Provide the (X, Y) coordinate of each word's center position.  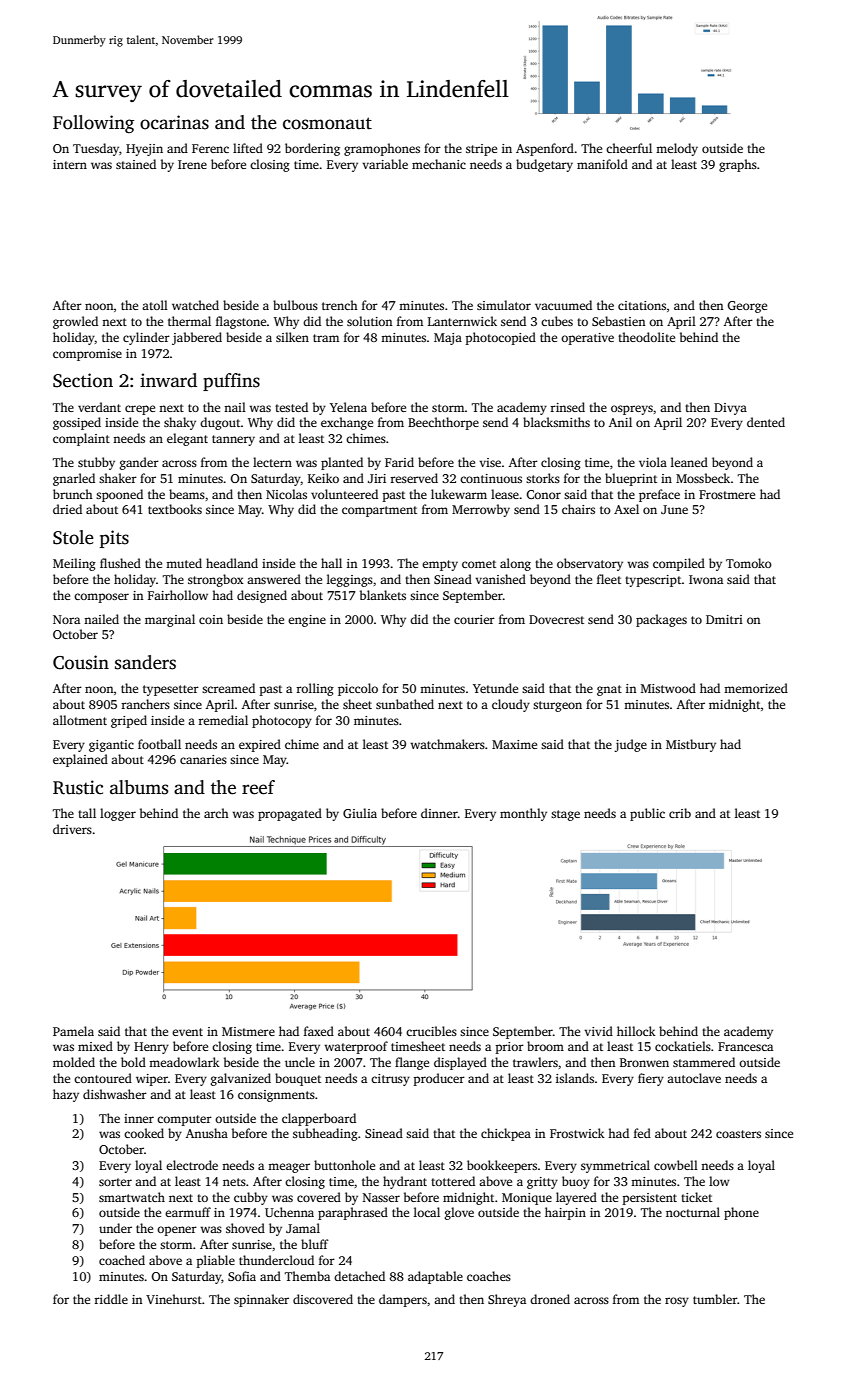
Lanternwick (462, 321)
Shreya (507, 1300)
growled (75, 322)
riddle (111, 1299)
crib (680, 813)
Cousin (81, 662)
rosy (677, 1302)
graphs (738, 165)
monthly (523, 814)
